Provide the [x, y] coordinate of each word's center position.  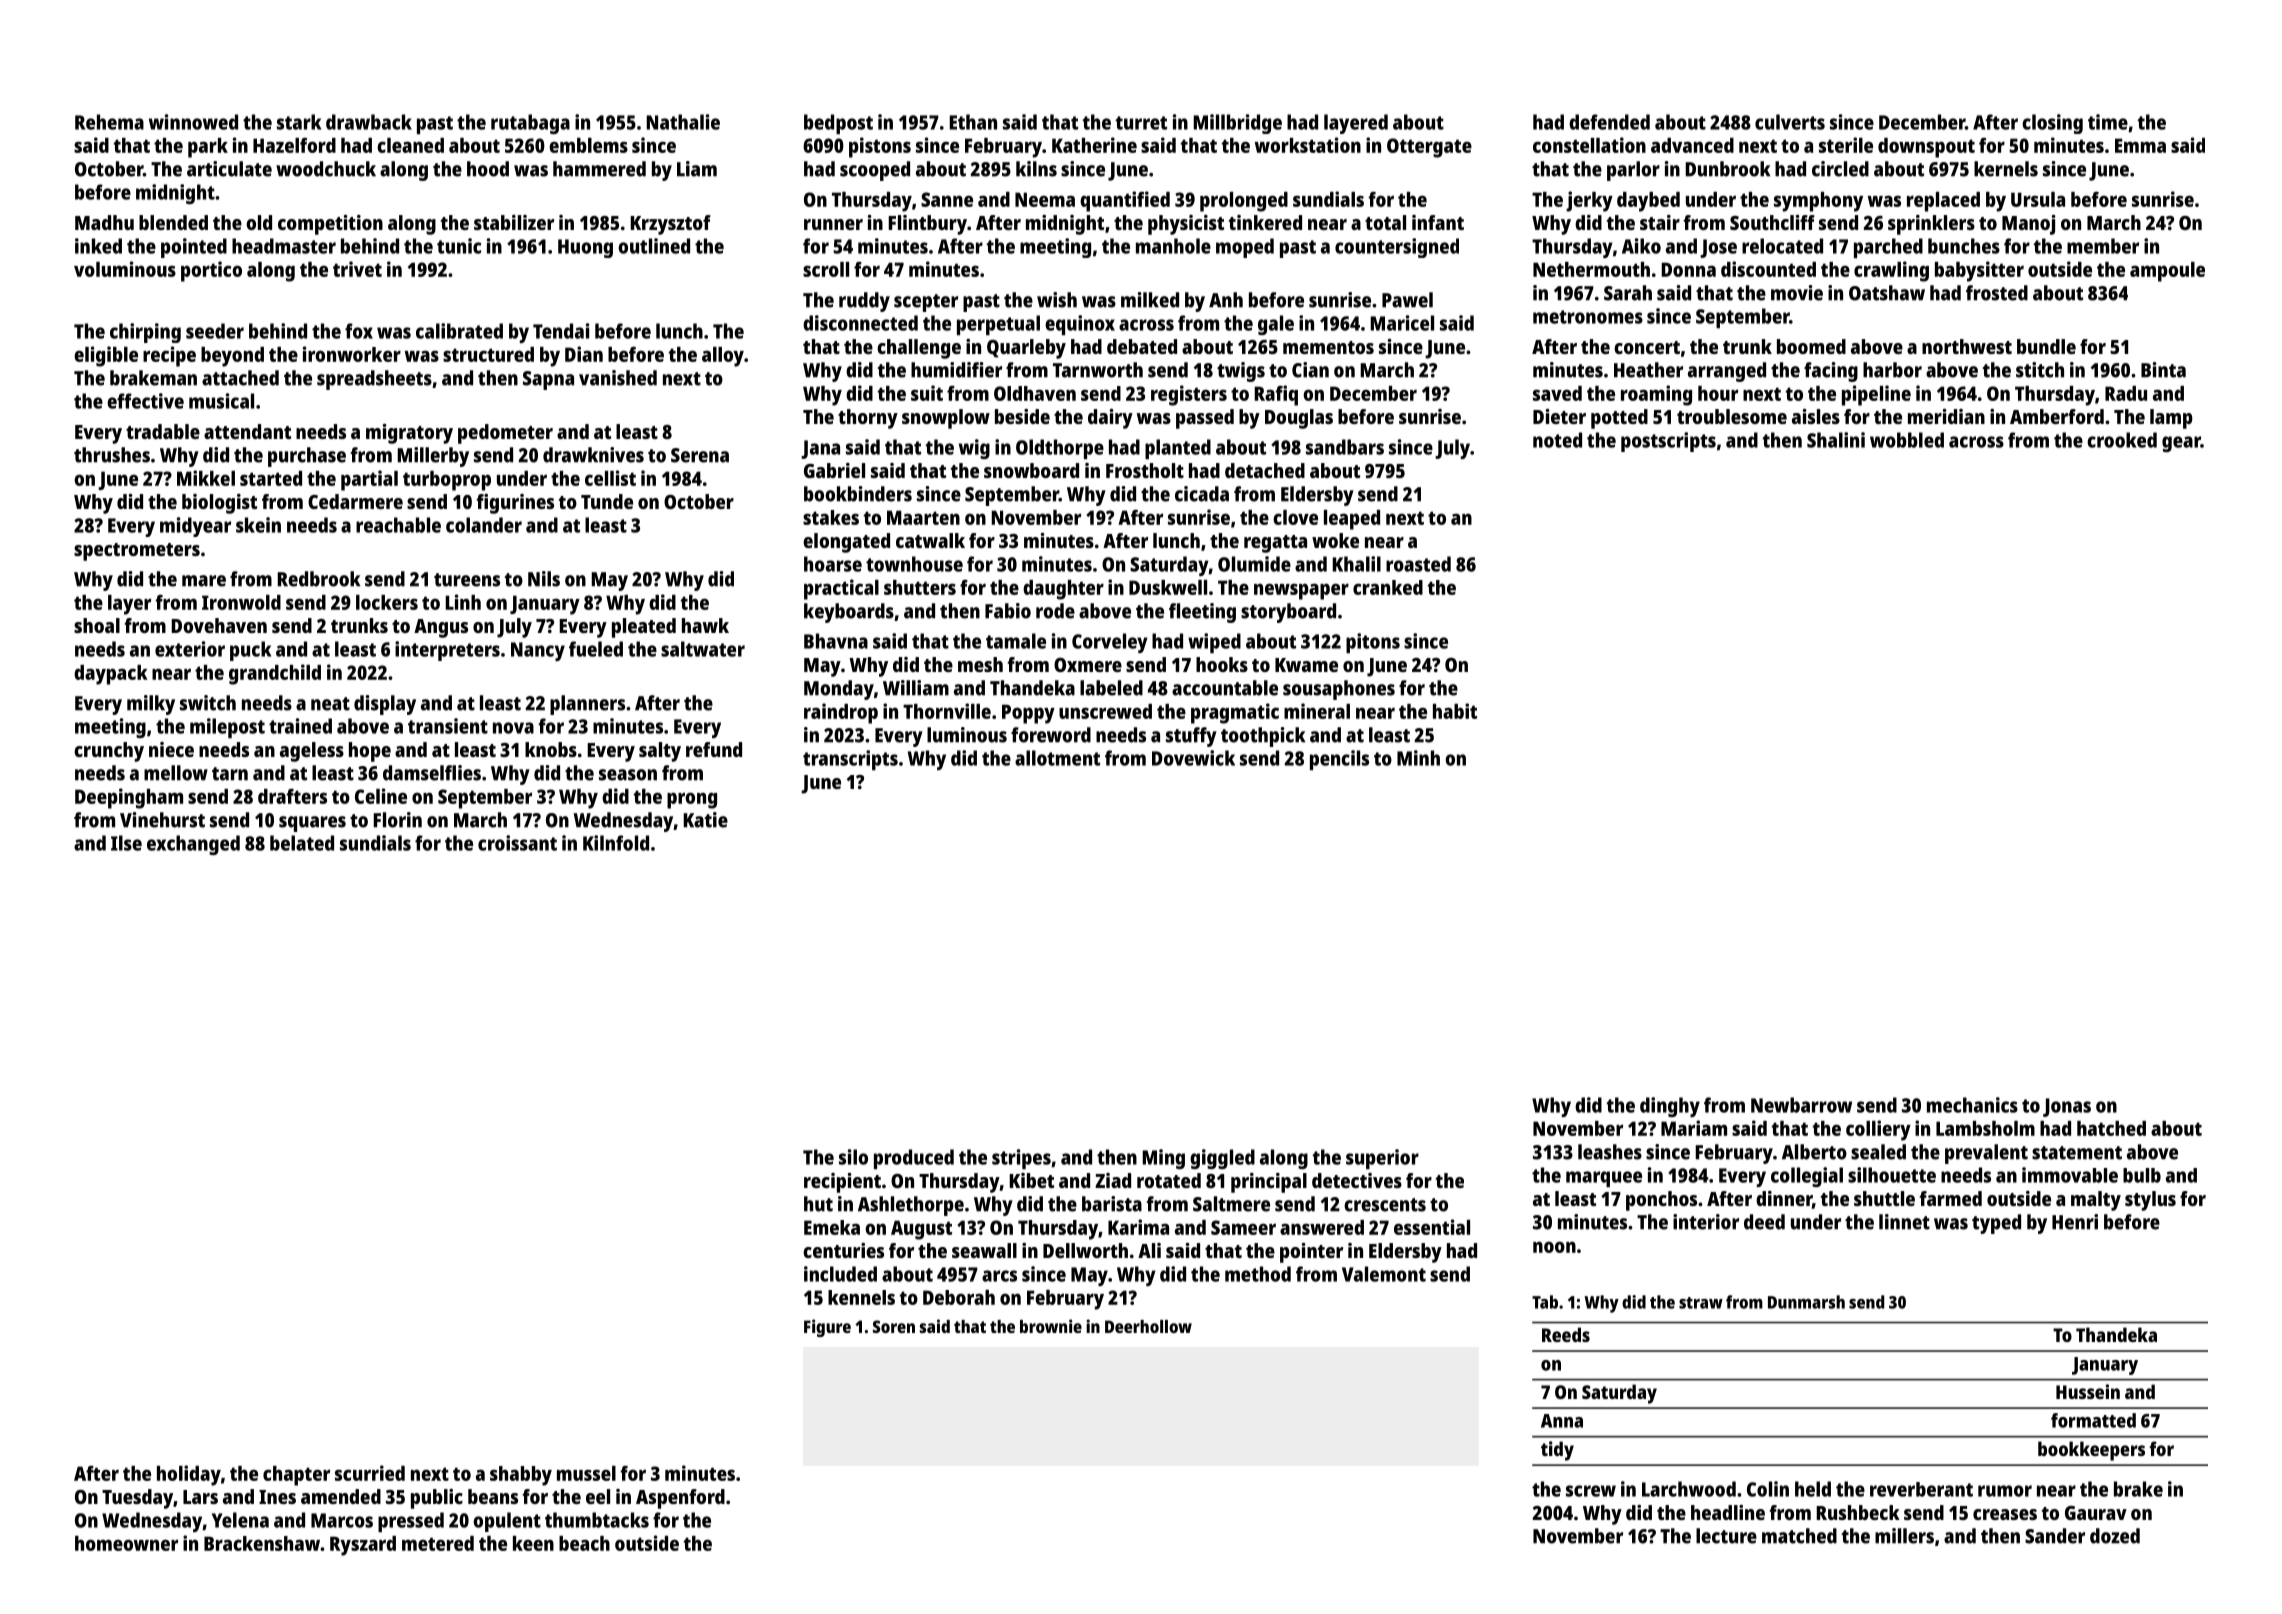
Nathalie [683, 122]
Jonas [2067, 1107]
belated [302, 843]
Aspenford [680, 1499]
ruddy [864, 302]
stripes [1021, 1159]
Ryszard [363, 1546]
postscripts [1668, 442]
